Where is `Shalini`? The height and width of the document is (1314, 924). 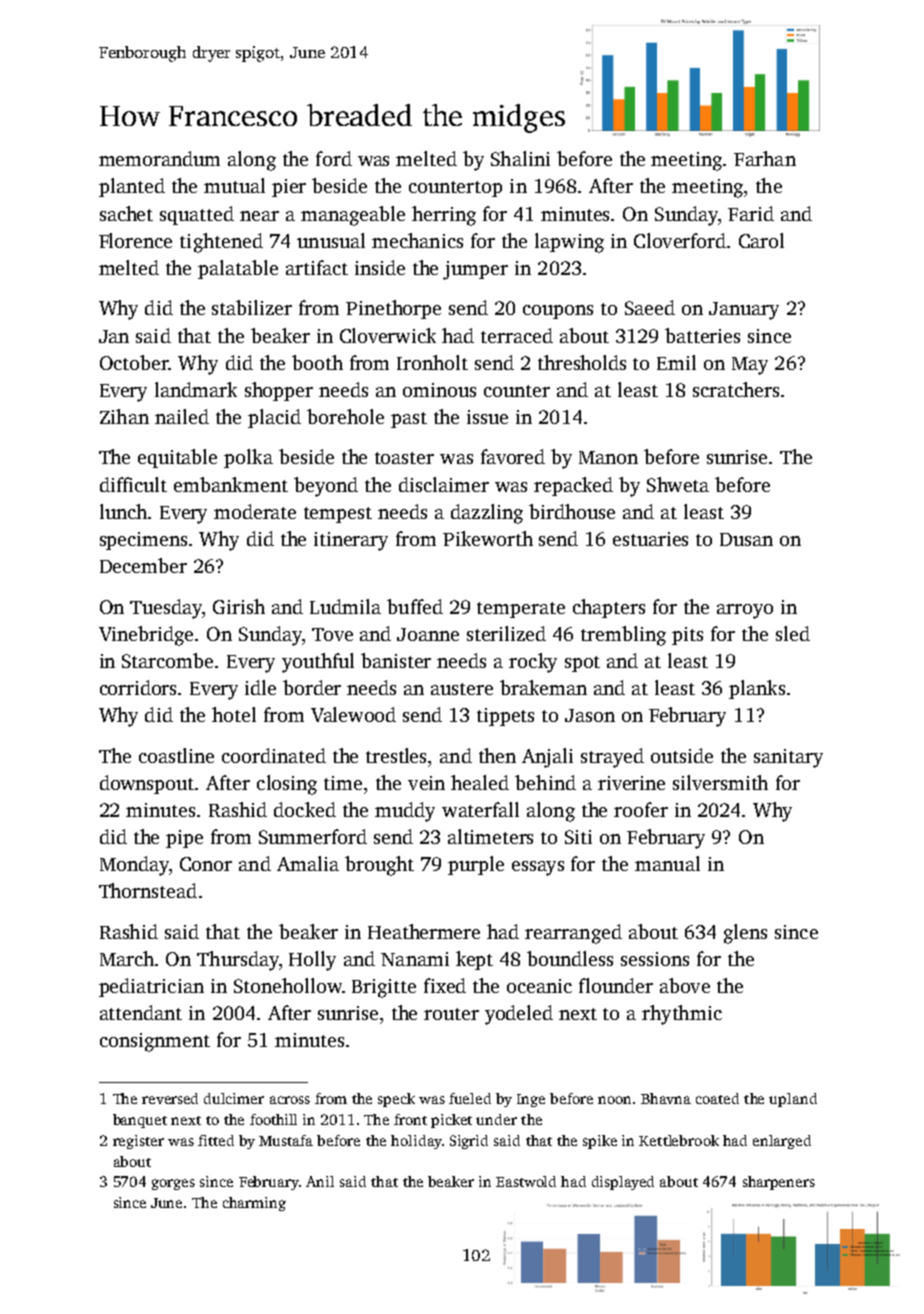 Shalini is located at coordinates (520, 158).
